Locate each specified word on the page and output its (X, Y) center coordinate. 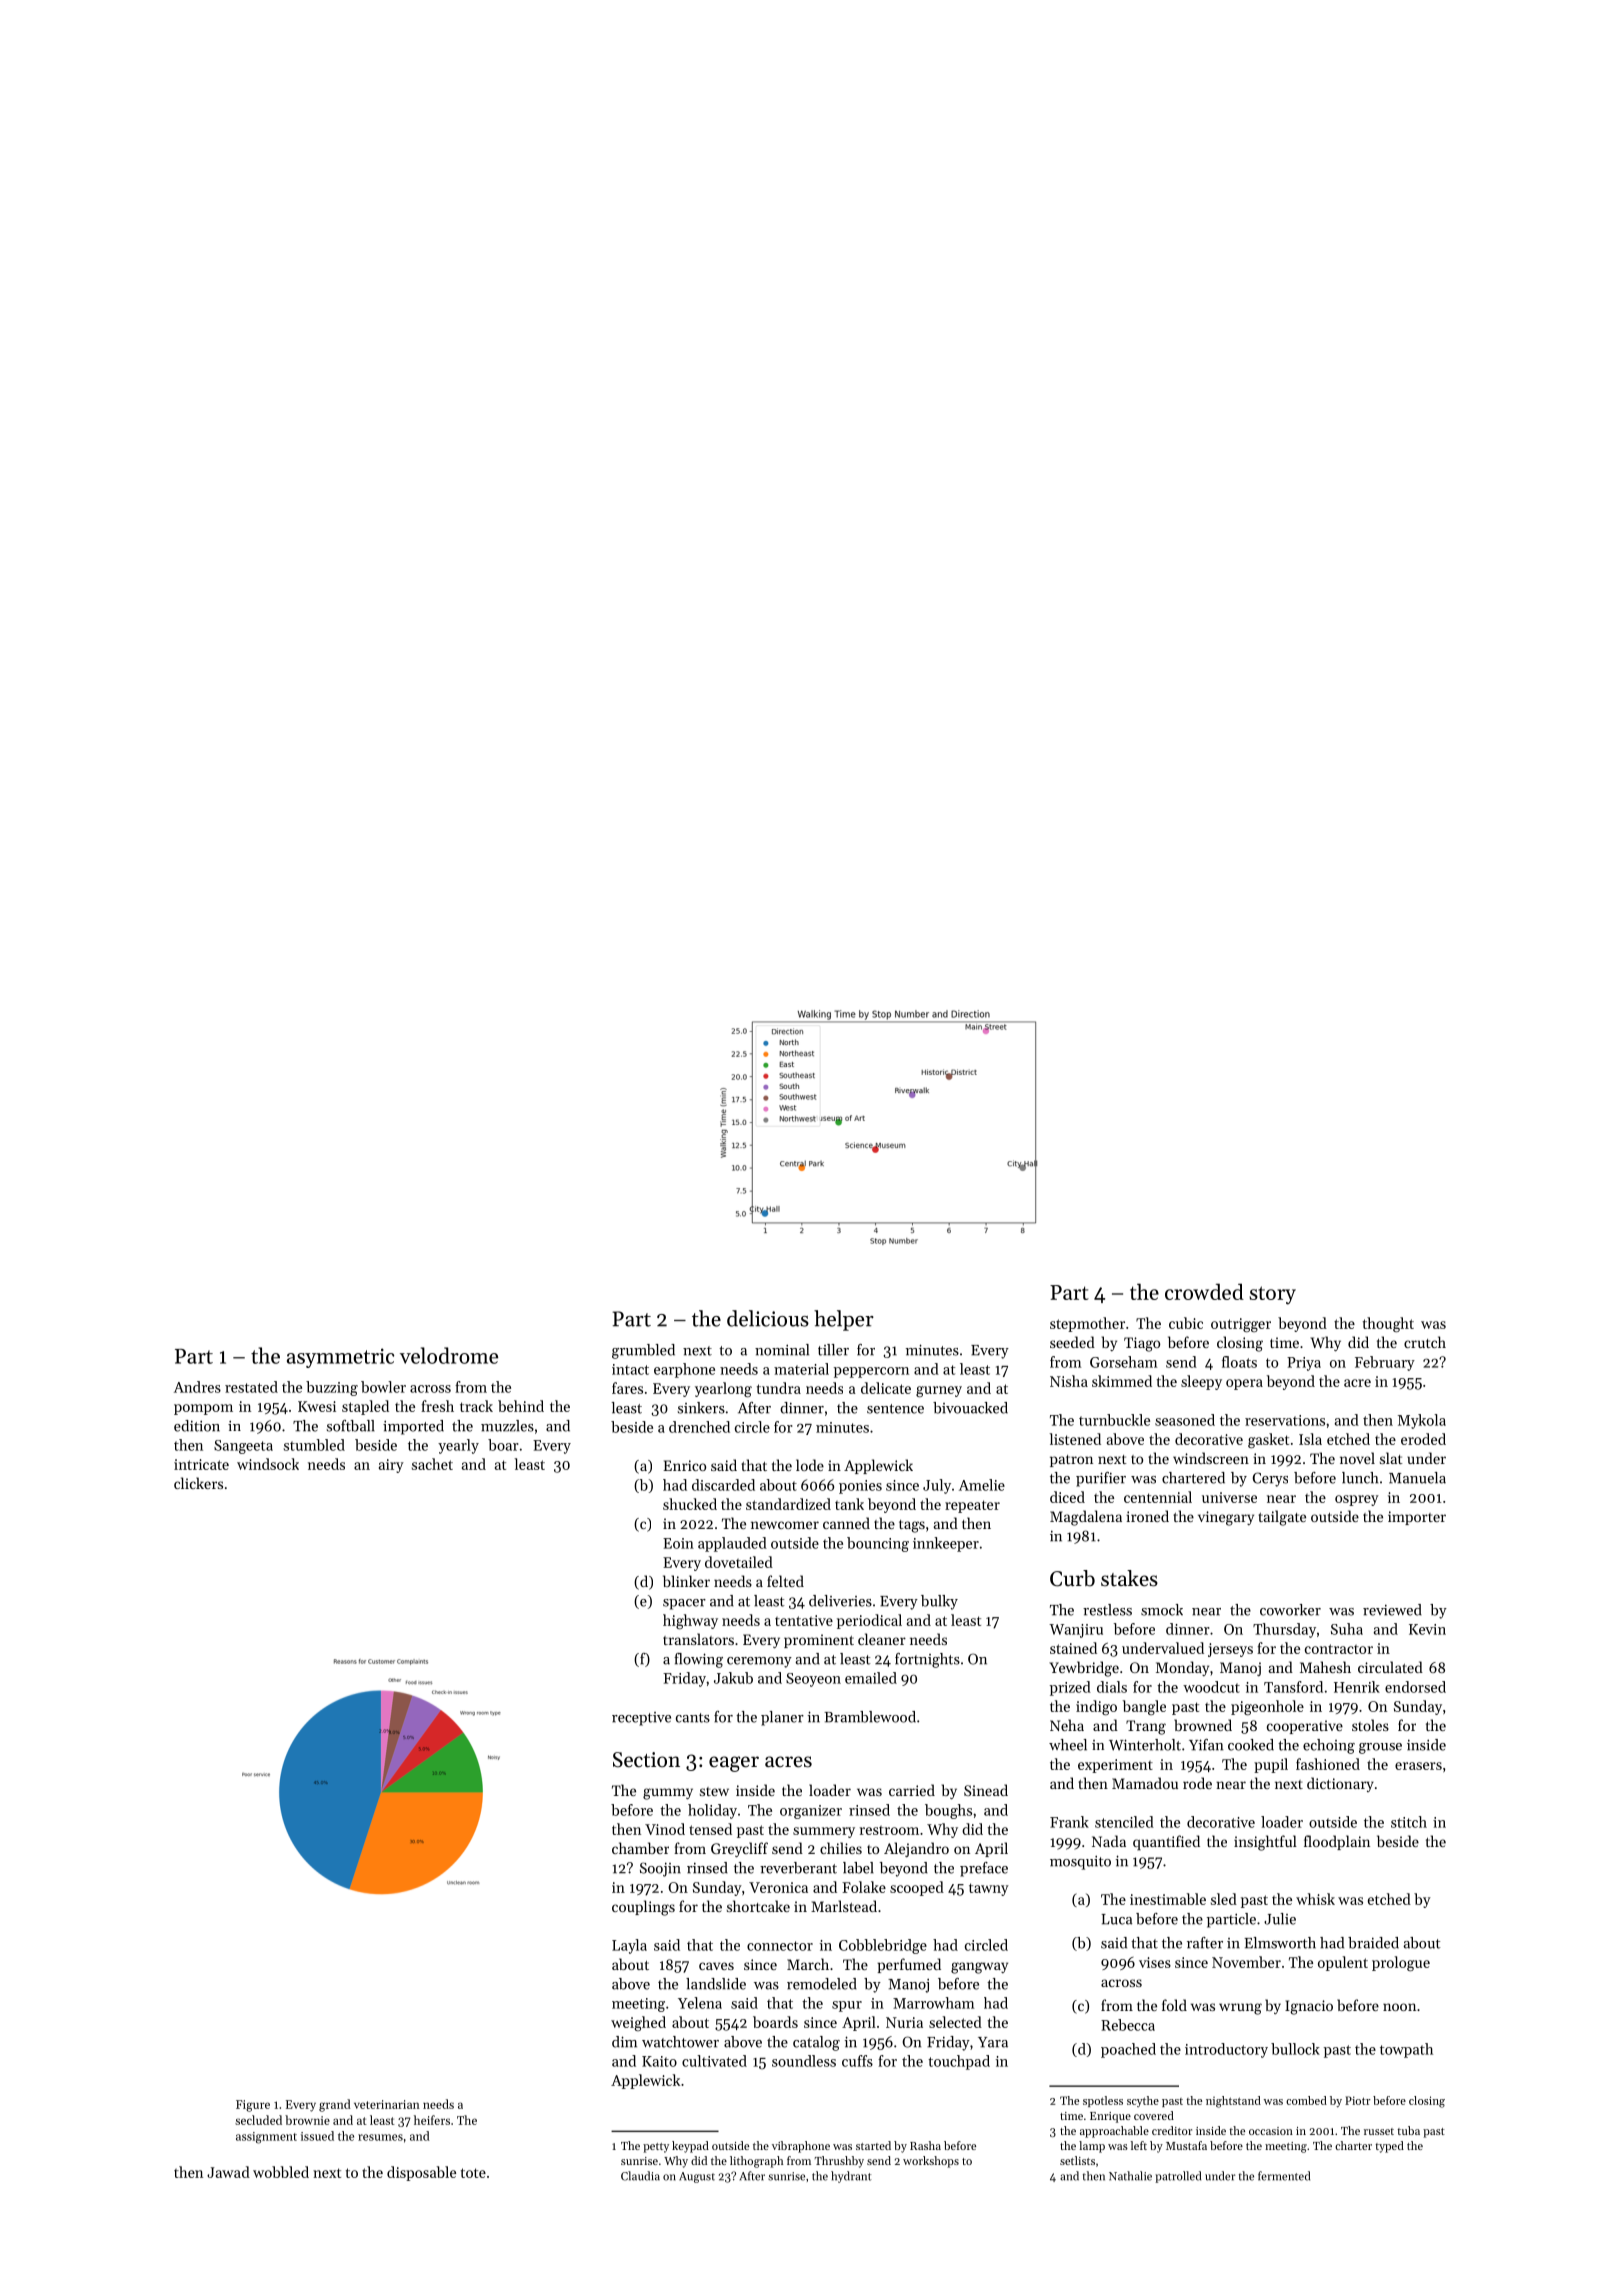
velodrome (449, 1355)
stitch (1409, 1822)
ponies (860, 1487)
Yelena (700, 2003)
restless (1107, 1610)
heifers (432, 2120)
